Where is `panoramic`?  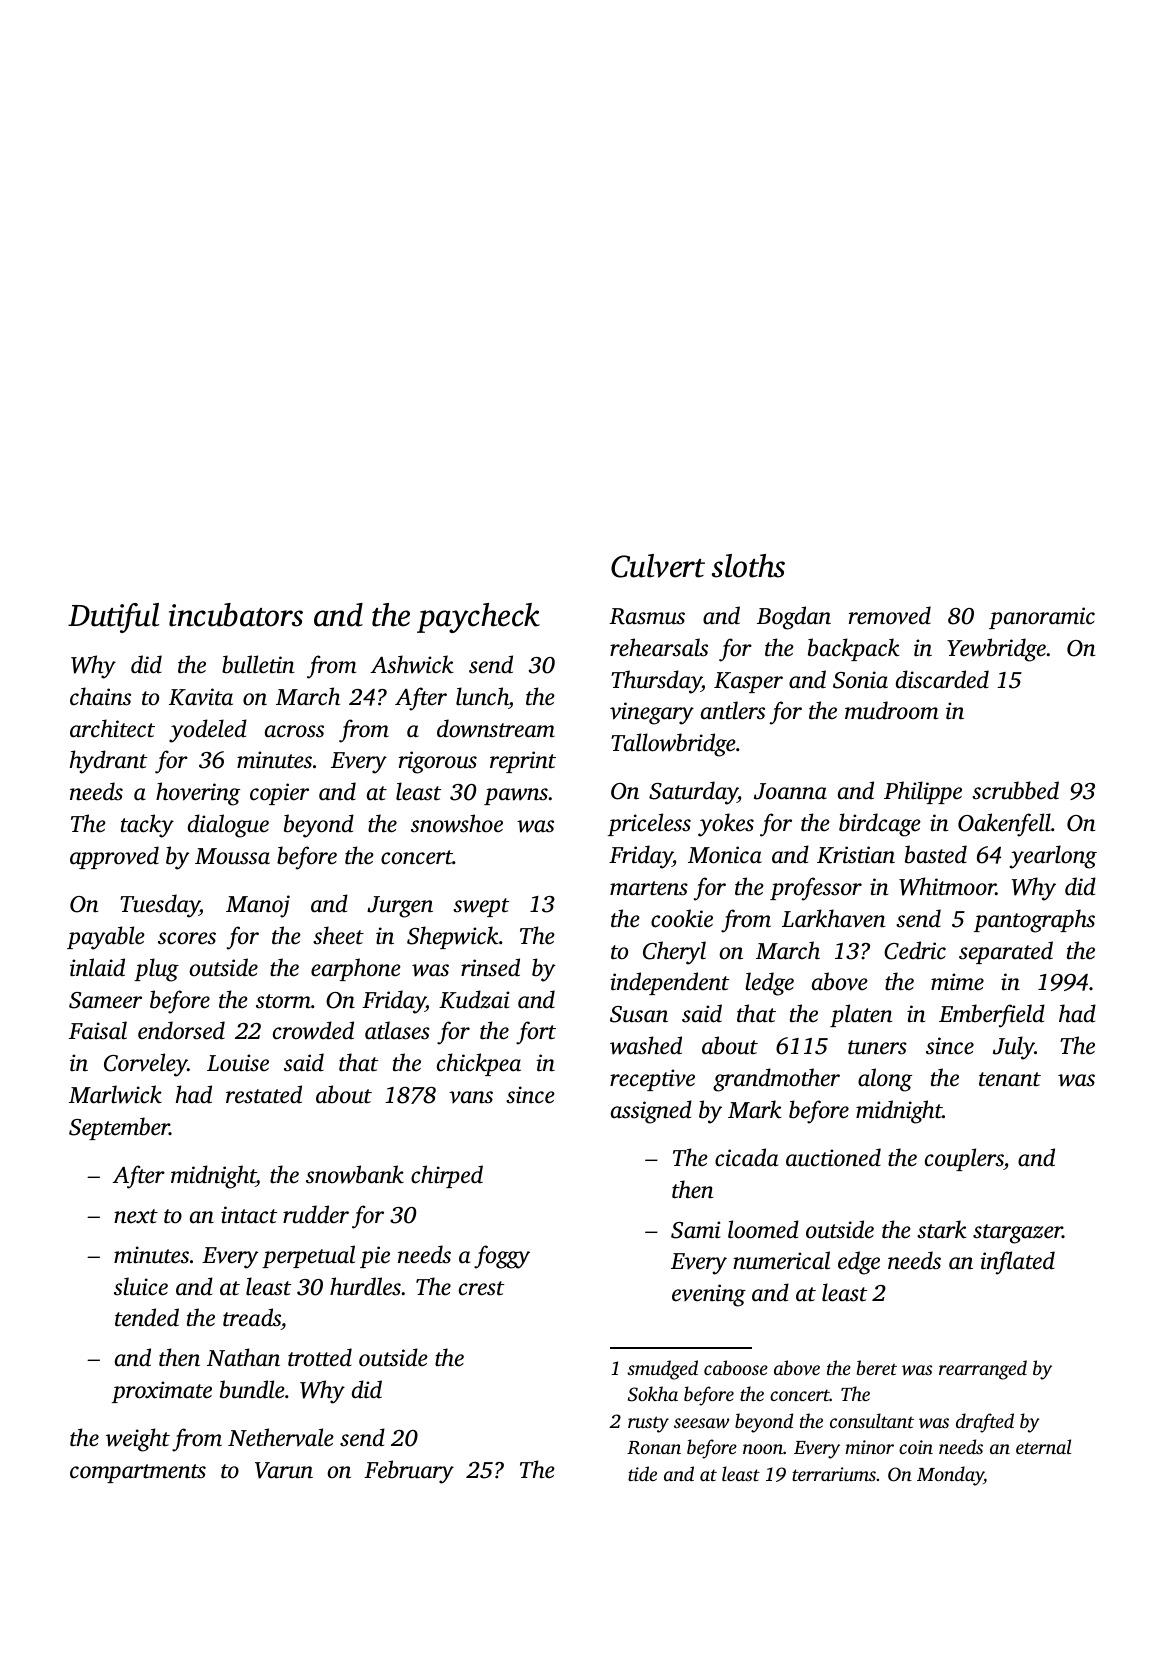
panoramic is located at coordinates (1042, 618).
